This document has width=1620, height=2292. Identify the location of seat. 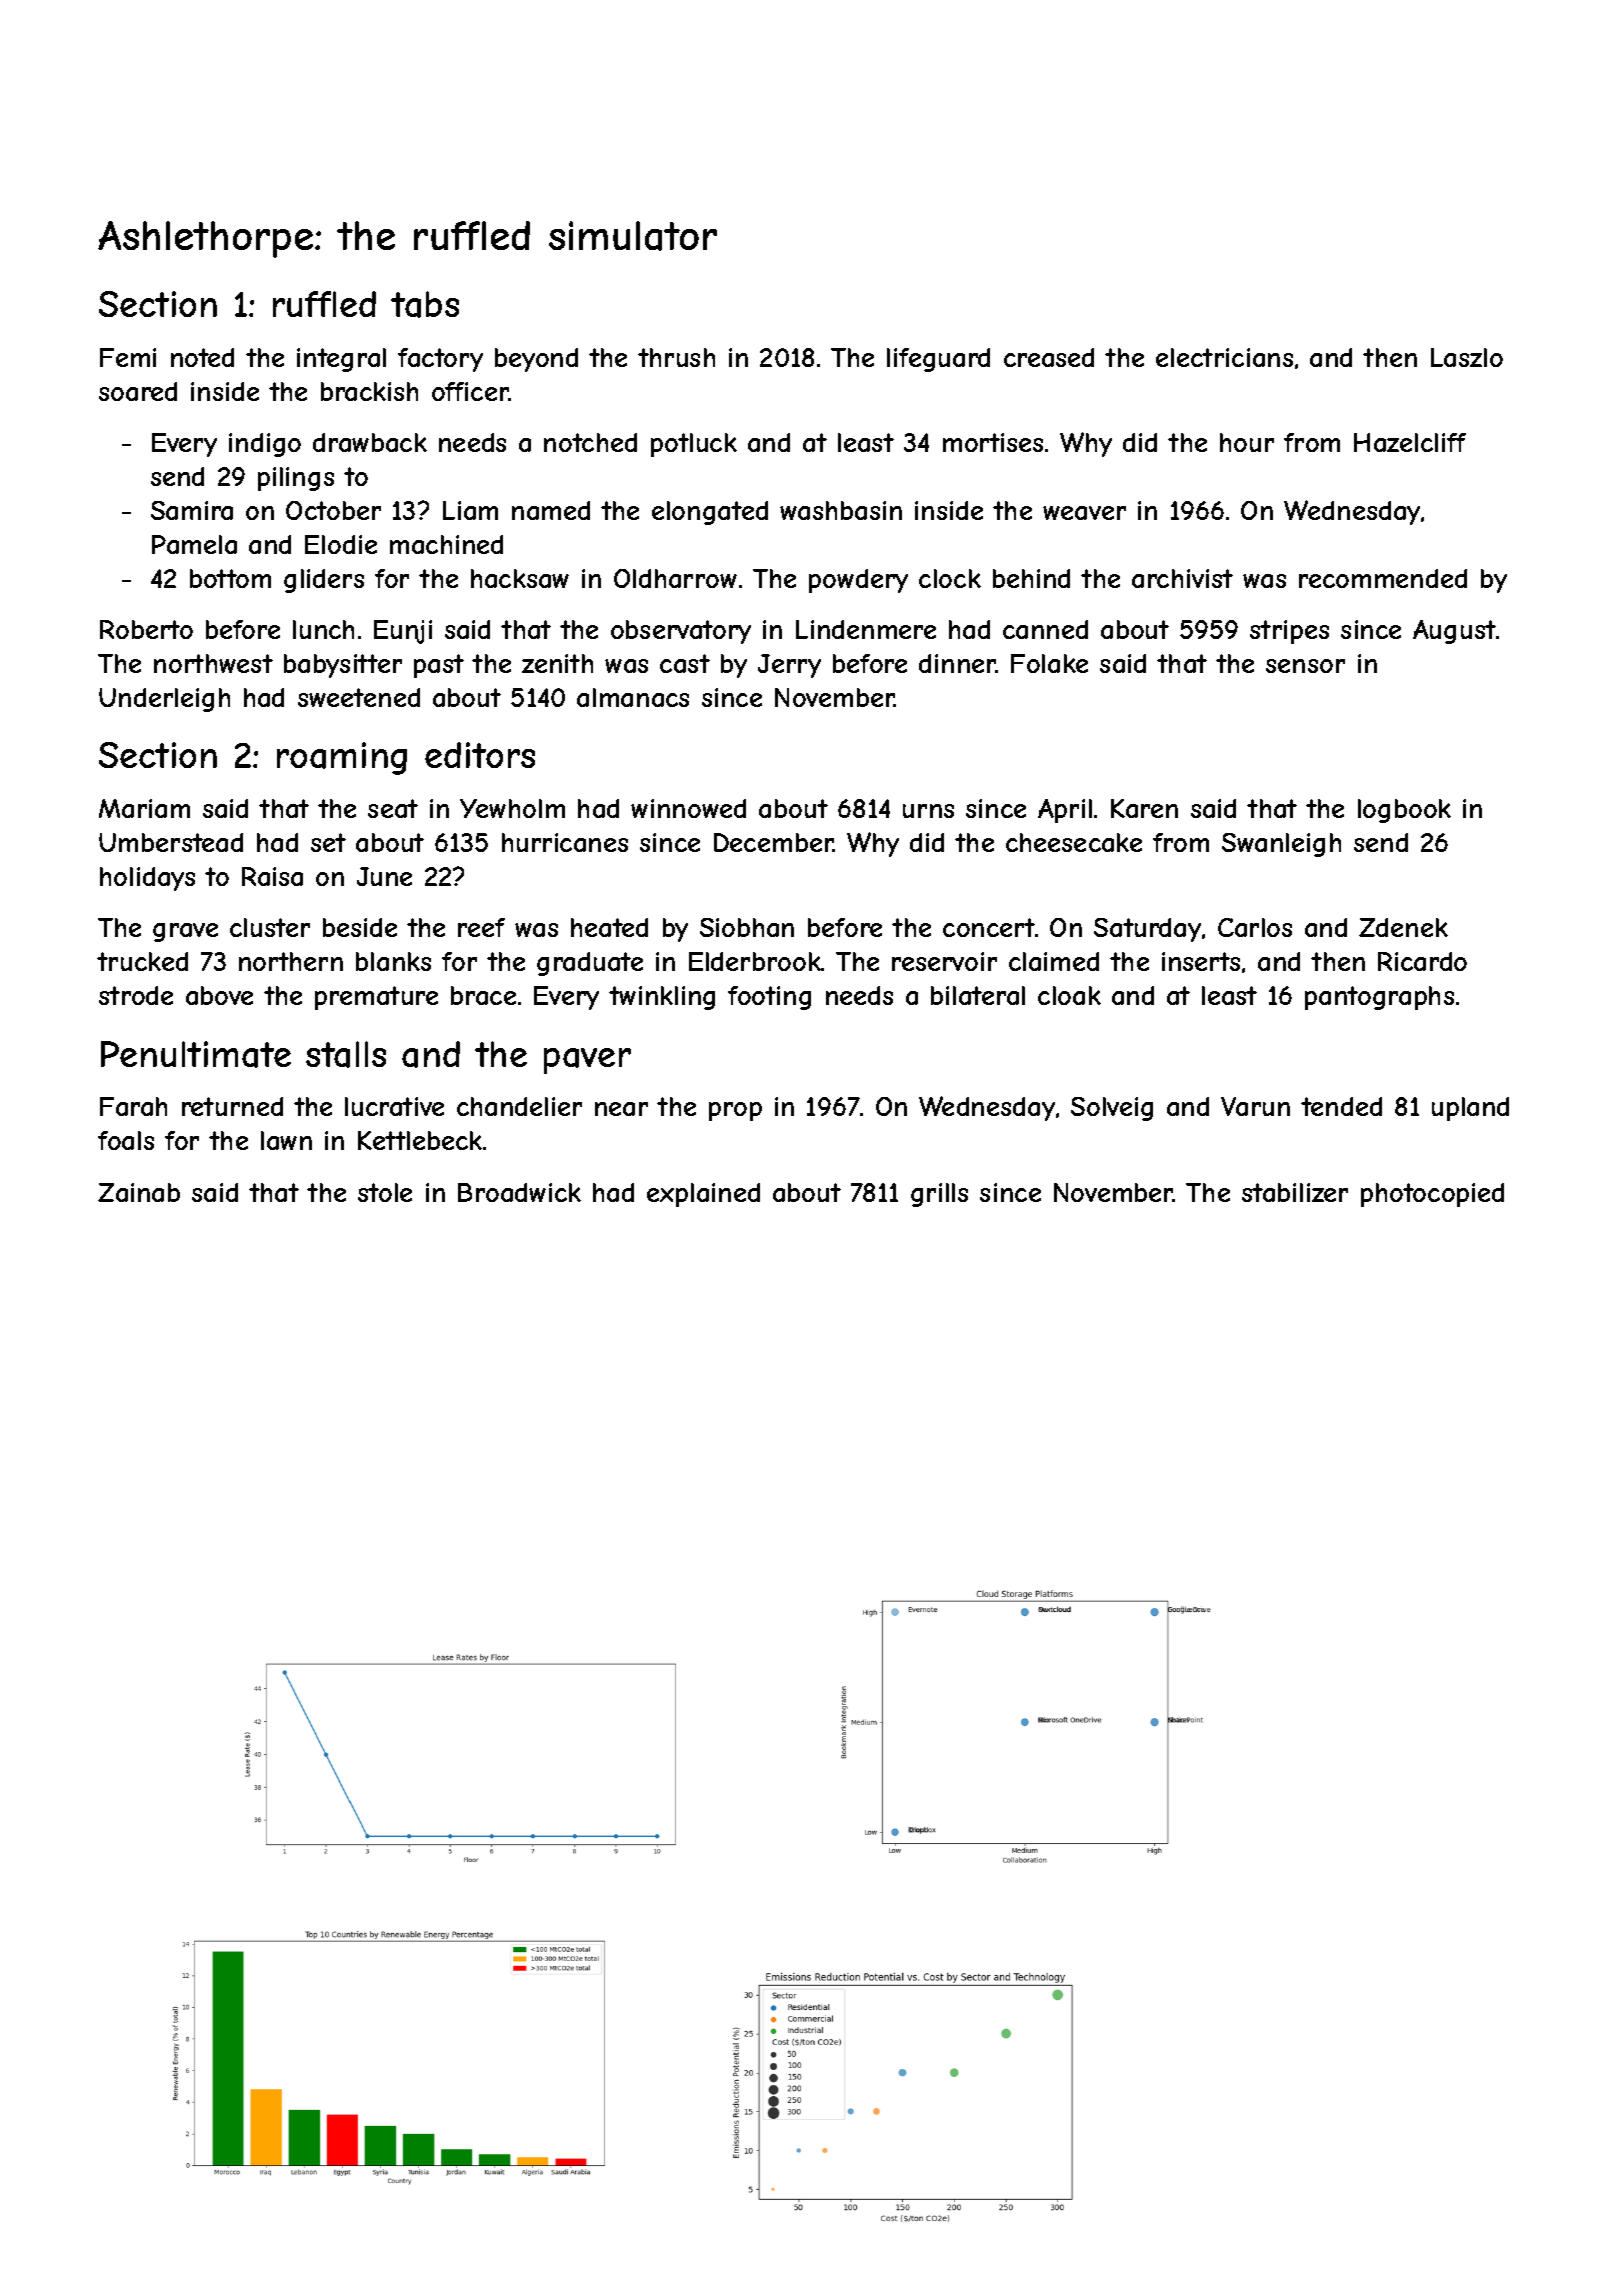
(393, 808).
